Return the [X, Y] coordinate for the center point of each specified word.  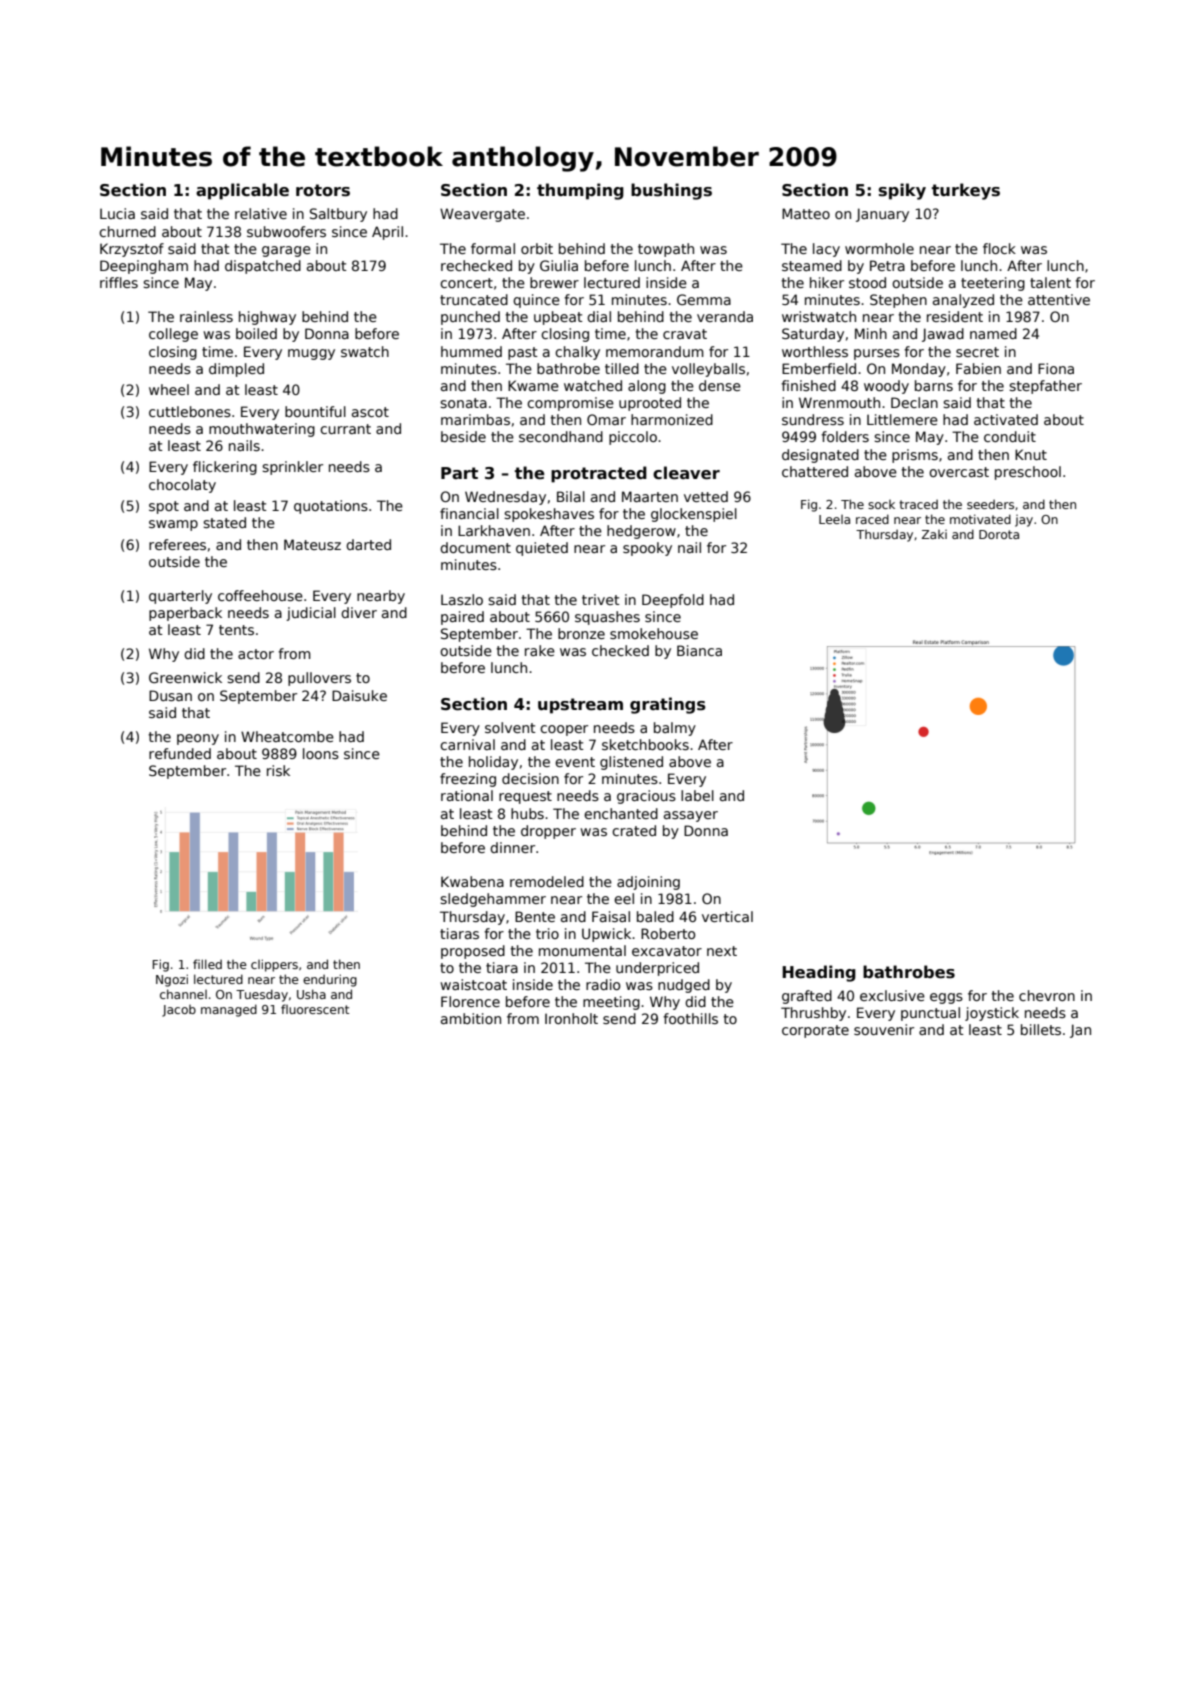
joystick [992, 1014]
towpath [666, 250]
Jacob [179, 1011]
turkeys [966, 191]
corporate [815, 1031]
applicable [242, 191]
